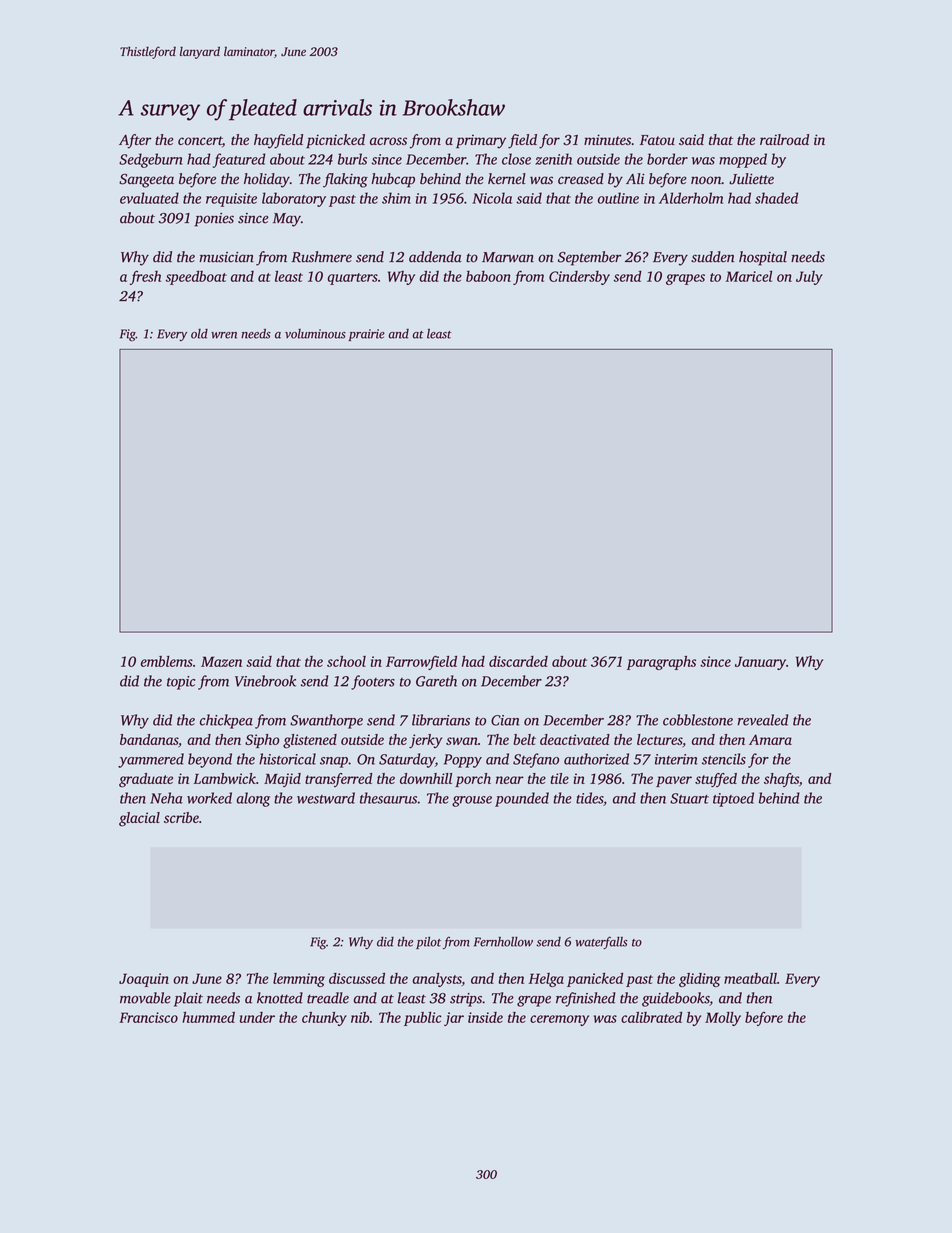 The height and width of the screenshot is (1233, 952). Describe the element at coordinates (776, 198) in the screenshot. I see `shaded` at that location.
